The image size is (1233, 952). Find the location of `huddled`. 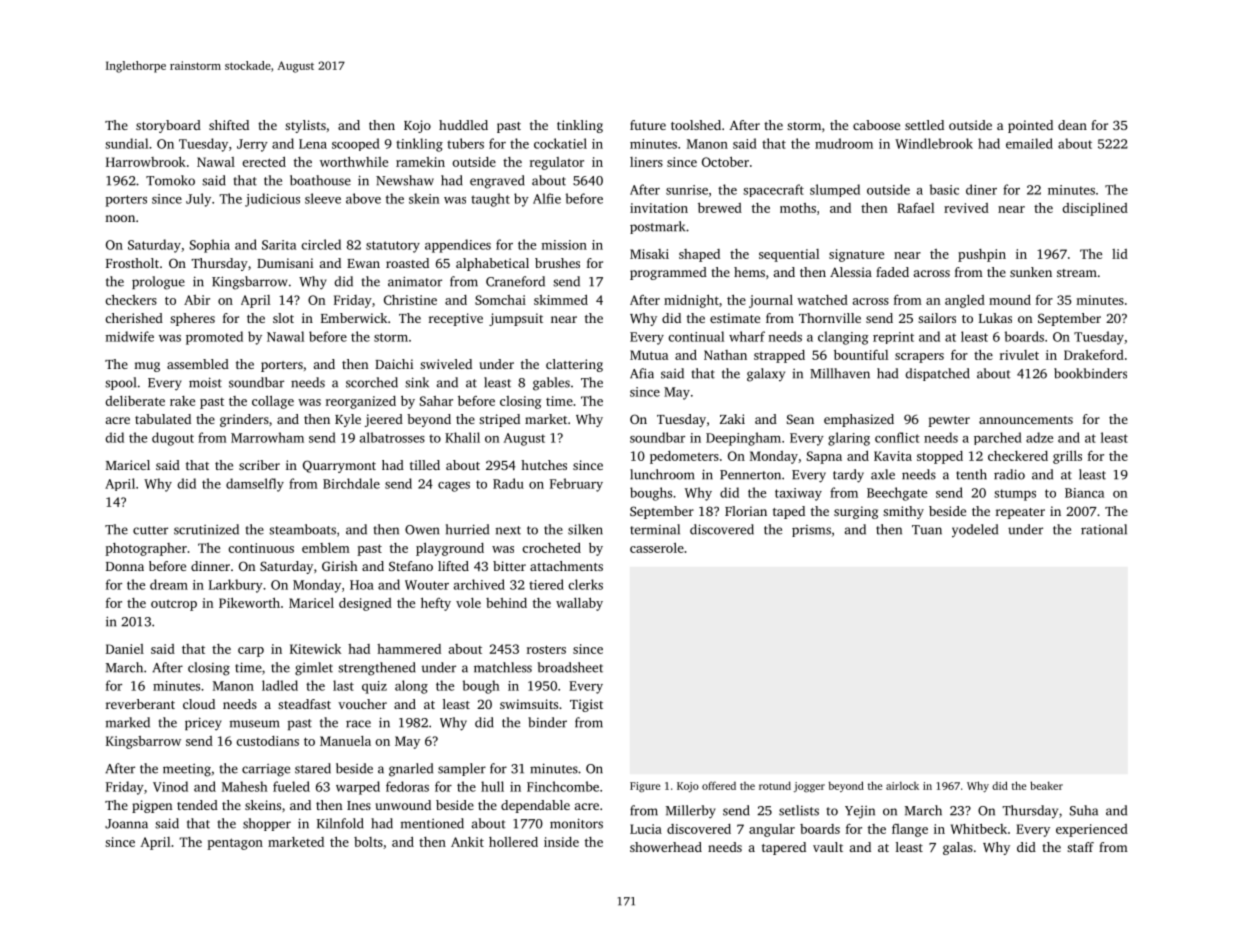

huddled is located at coordinates (463, 125).
